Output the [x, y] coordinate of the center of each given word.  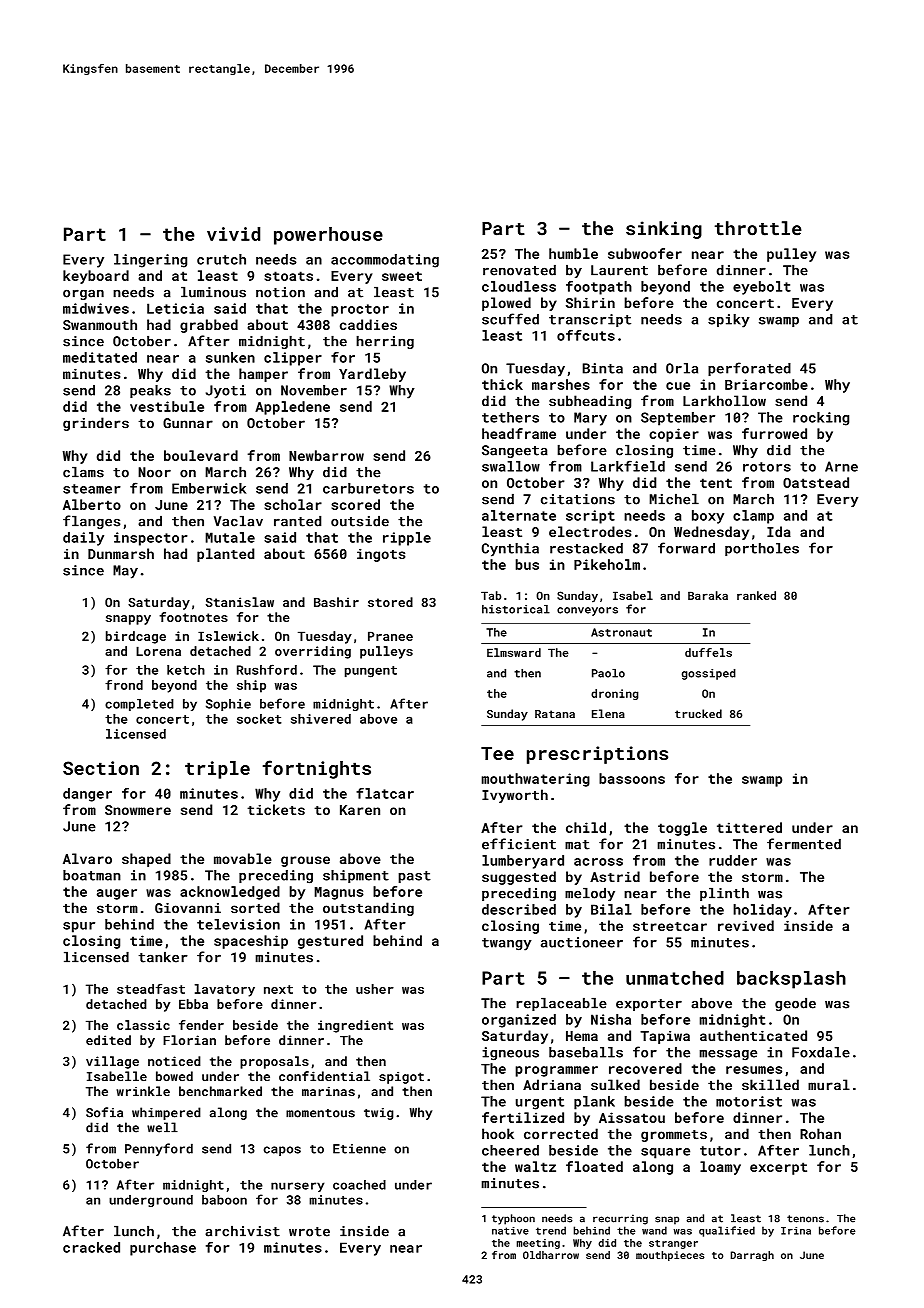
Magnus [339, 893]
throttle [758, 228]
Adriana [552, 1084]
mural [829, 1084]
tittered [749, 827]
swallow [511, 466]
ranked [756, 595]
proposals [274, 1062]
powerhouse [328, 236]
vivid [233, 234]
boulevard [201, 455]
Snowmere [138, 810]
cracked [91, 1247]
